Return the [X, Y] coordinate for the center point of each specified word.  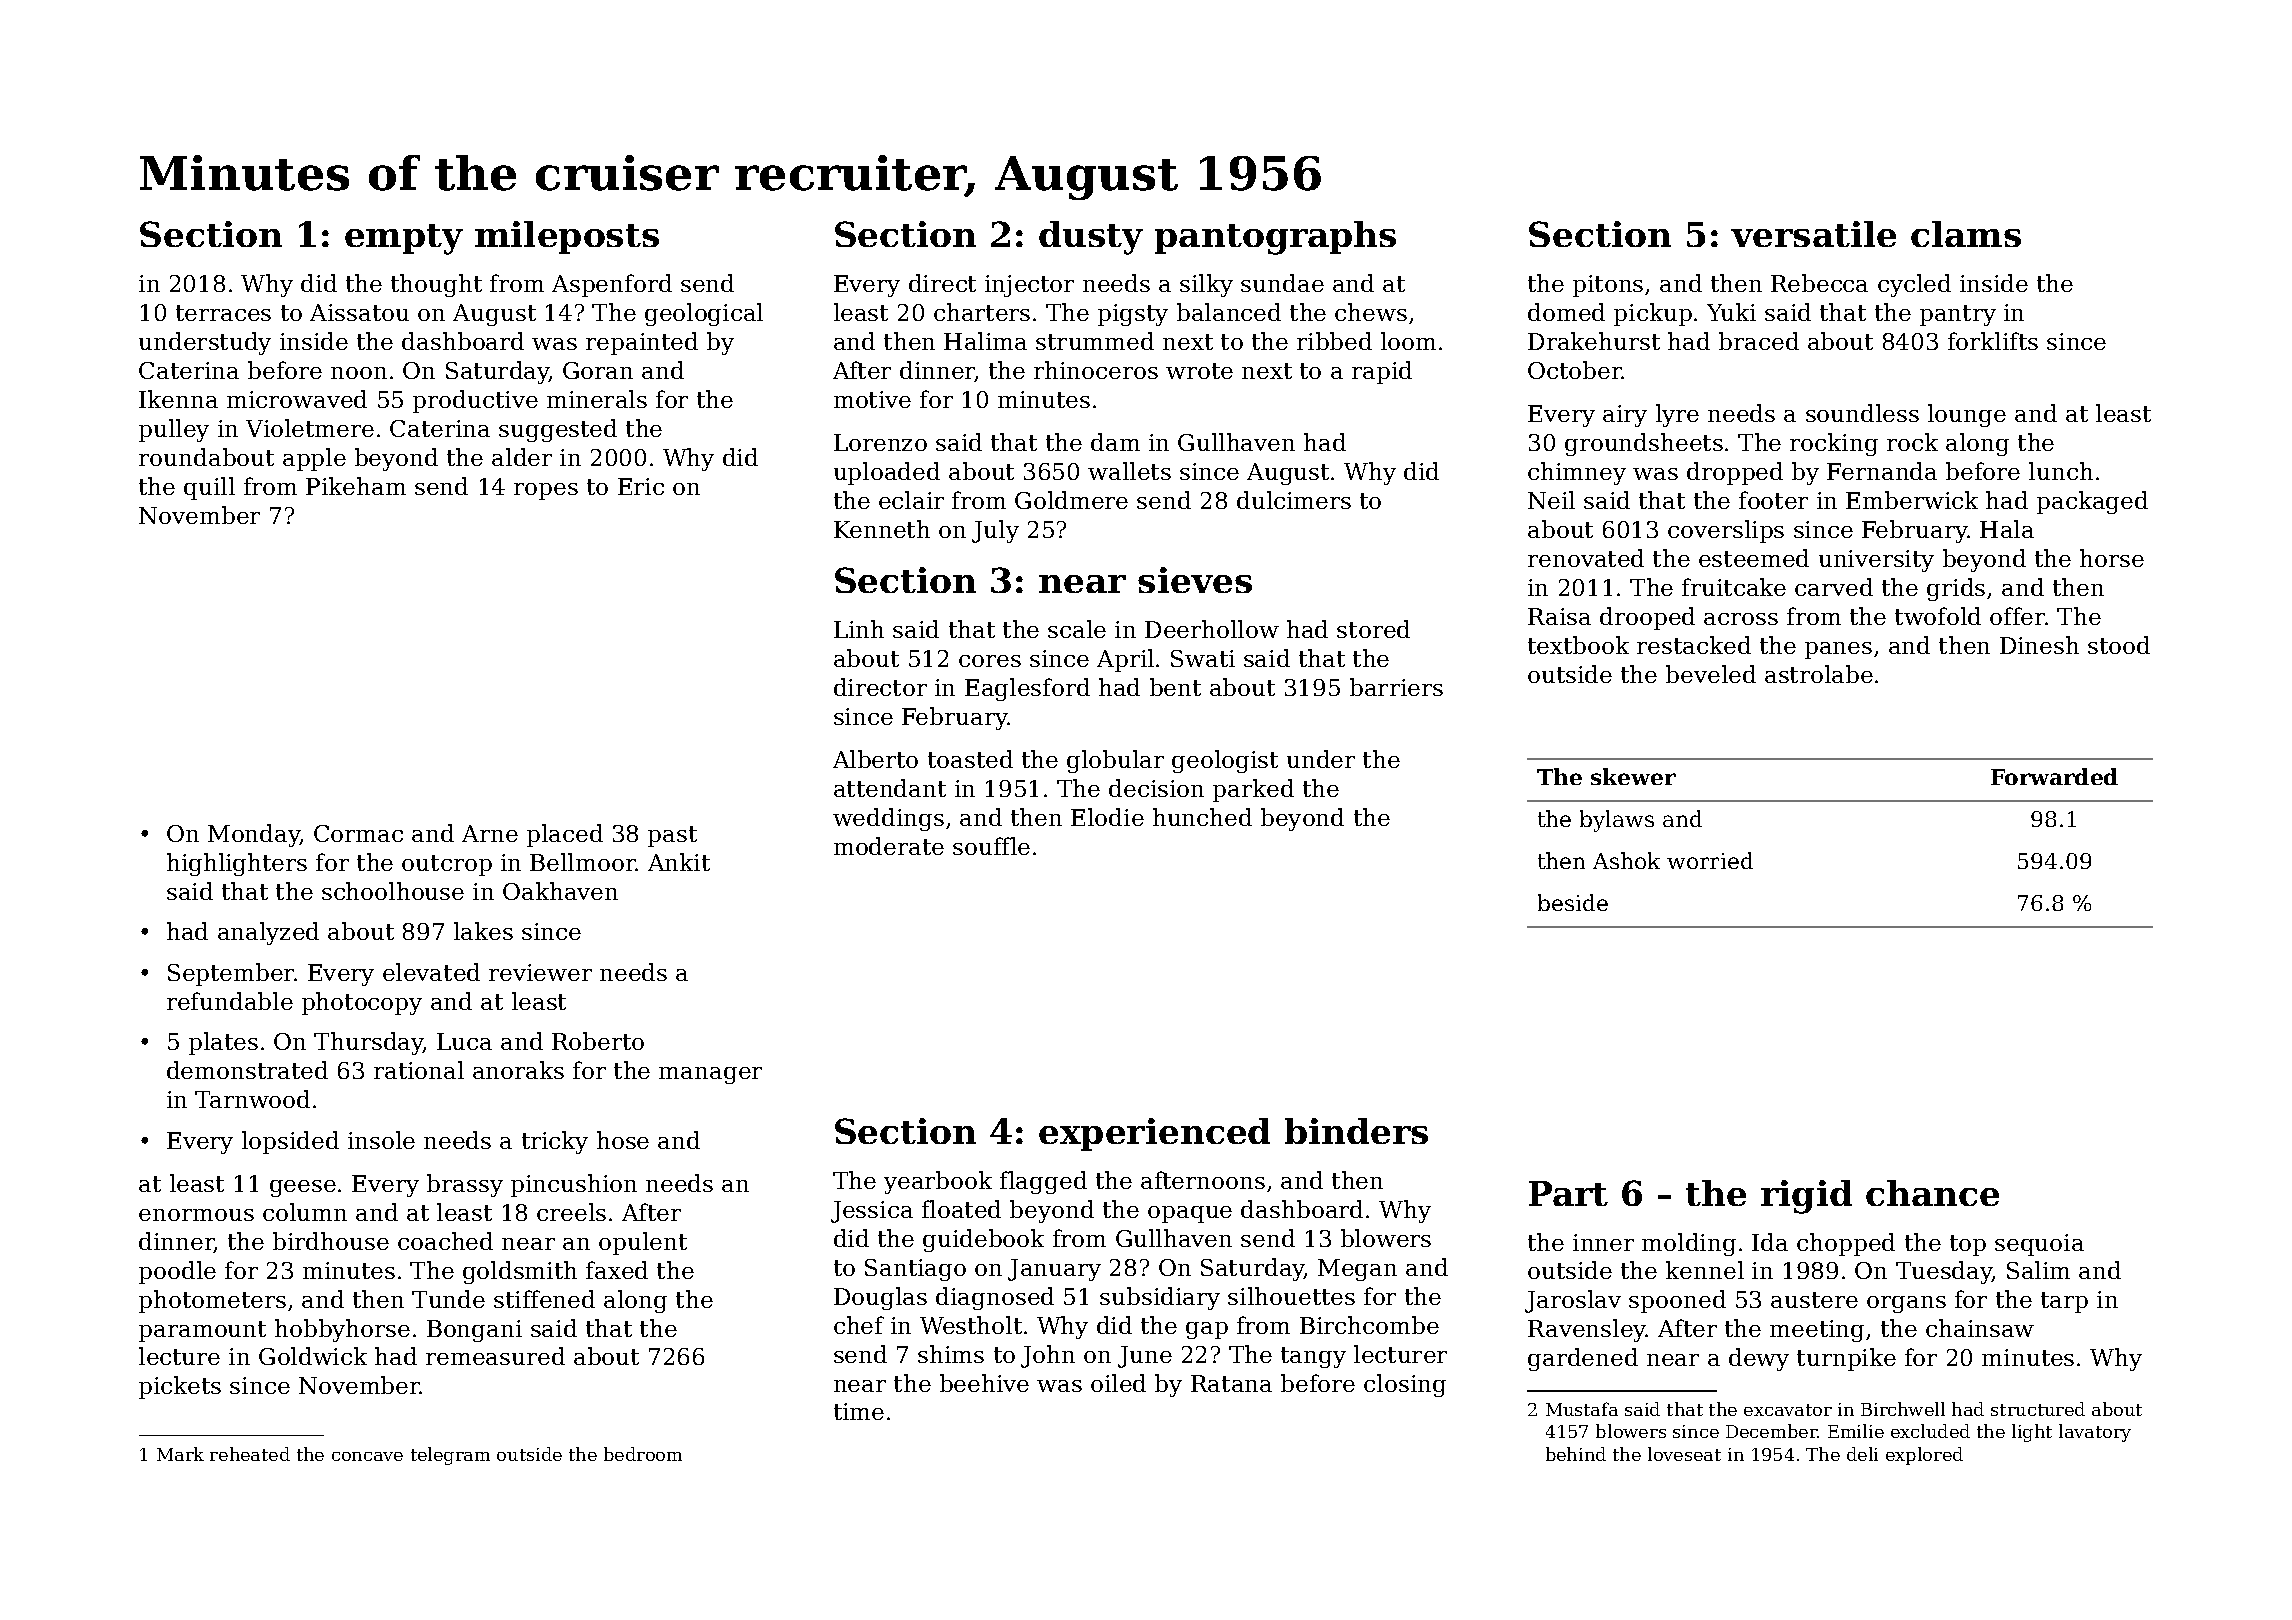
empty [404, 239]
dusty [1091, 238]
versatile [1813, 234]
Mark [180, 1454]
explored [1924, 1456]
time [859, 1411]
